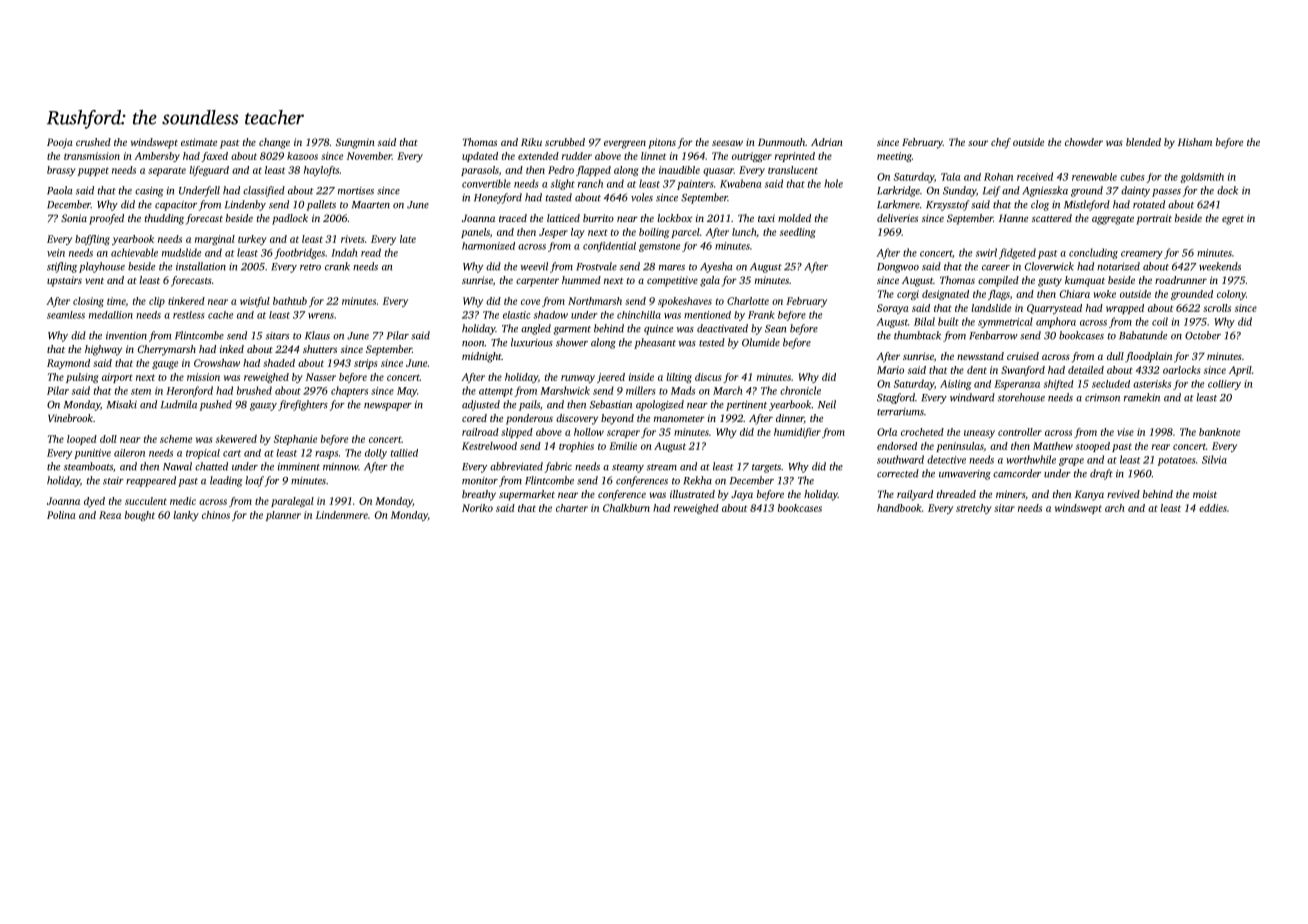 The width and height of the screenshot is (1308, 924). I want to click on Emilie, so click(623, 446).
